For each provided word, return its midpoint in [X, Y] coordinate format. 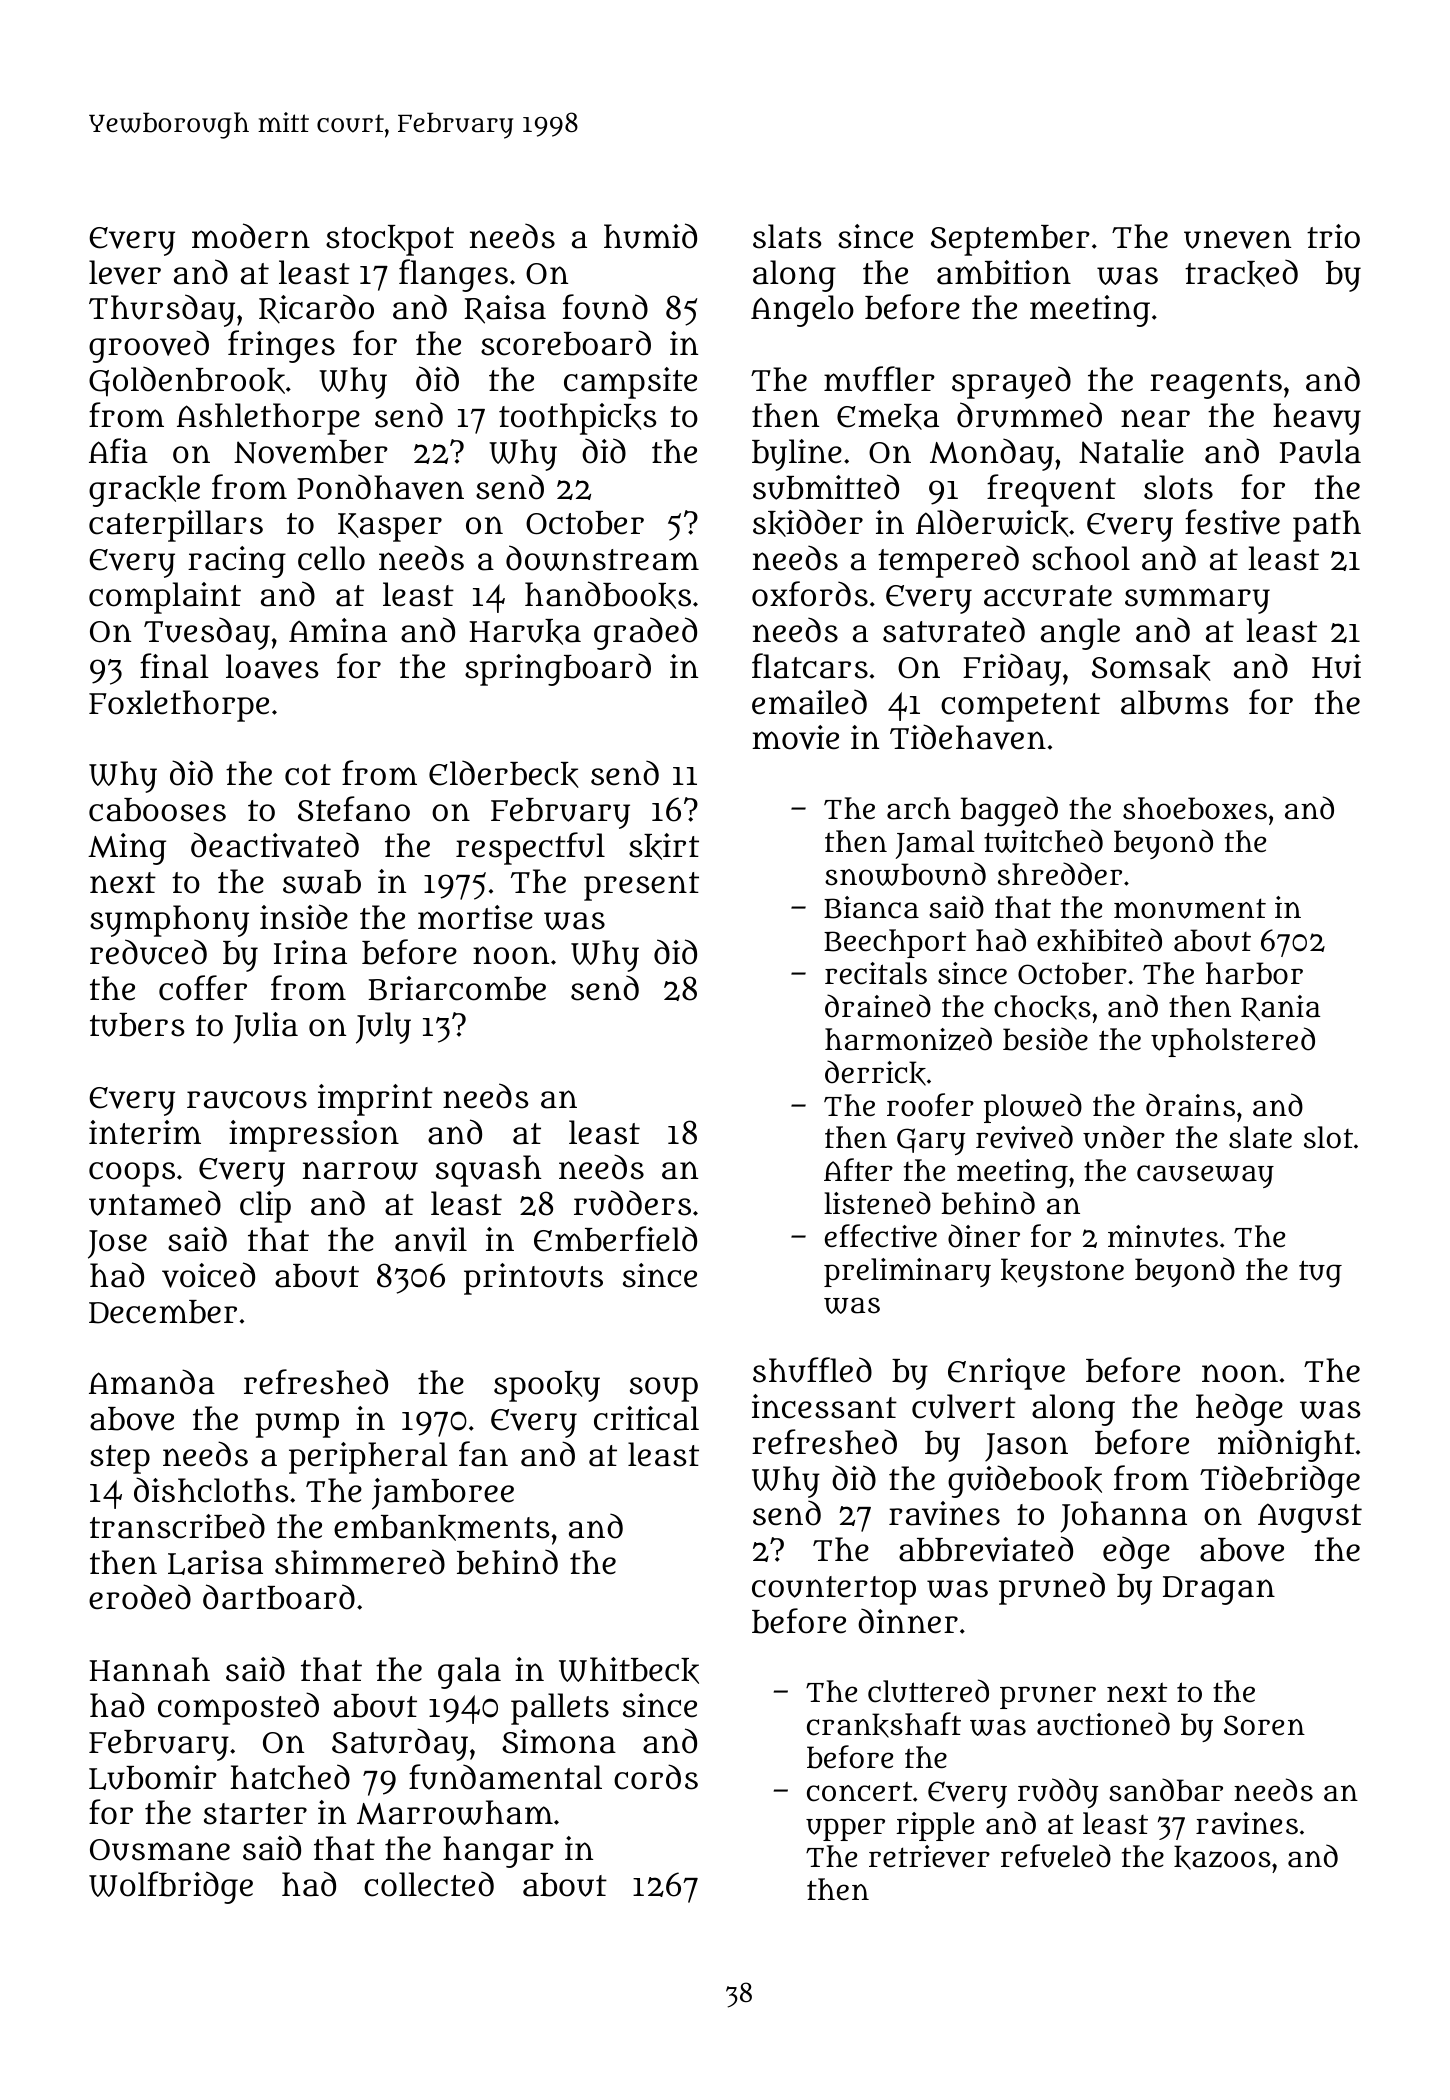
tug [1320, 1274]
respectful [530, 848]
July [383, 1028]
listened [877, 1203]
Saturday [400, 1744]
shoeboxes [1195, 808]
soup [664, 1389]
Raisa [505, 309]
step [120, 1459]
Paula [1320, 451]
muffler [879, 379]
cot [308, 775]
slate [1260, 1137]
